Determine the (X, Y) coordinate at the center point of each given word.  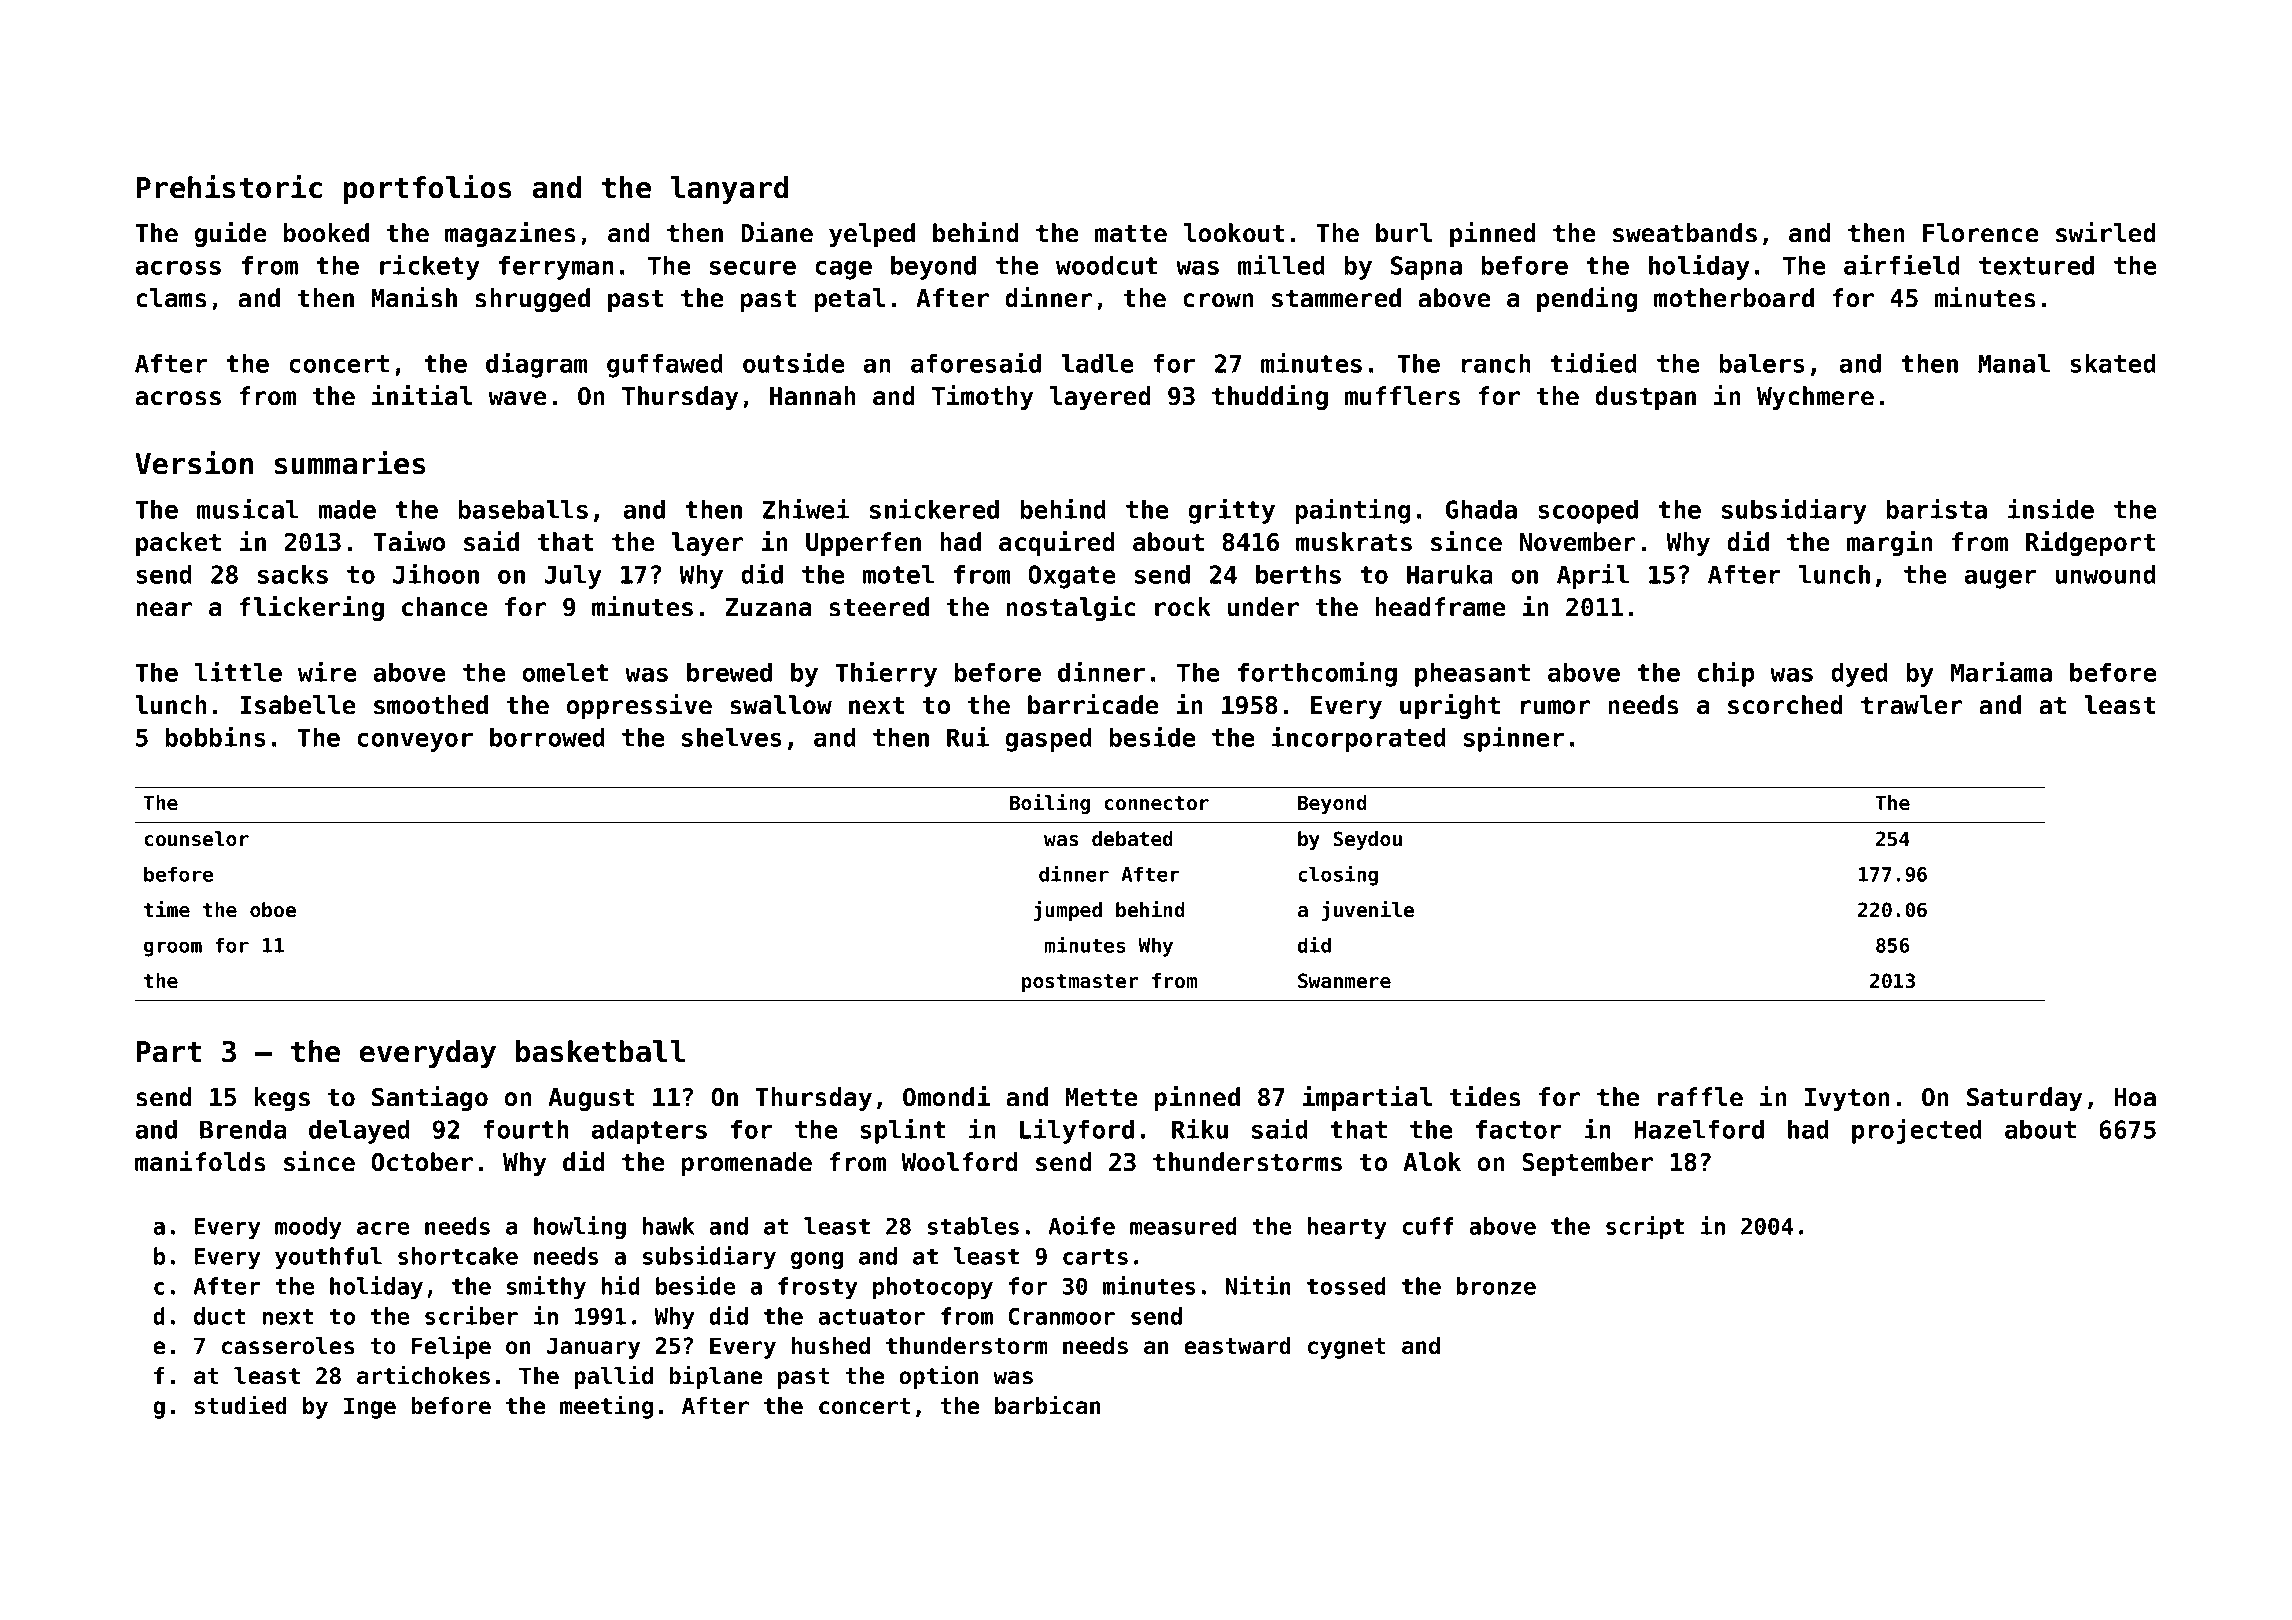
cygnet (1347, 1348)
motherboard (1734, 298)
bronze (1496, 1286)
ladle (1097, 363)
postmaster (1080, 983)
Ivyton (1847, 1099)
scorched (1785, 705)
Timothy (983, 397)
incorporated (1358, 739)
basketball (600, 1051)
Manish (414, 297)
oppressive (639, 706)
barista (1936, 508)
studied (241, 1405)
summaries (350, 462)
